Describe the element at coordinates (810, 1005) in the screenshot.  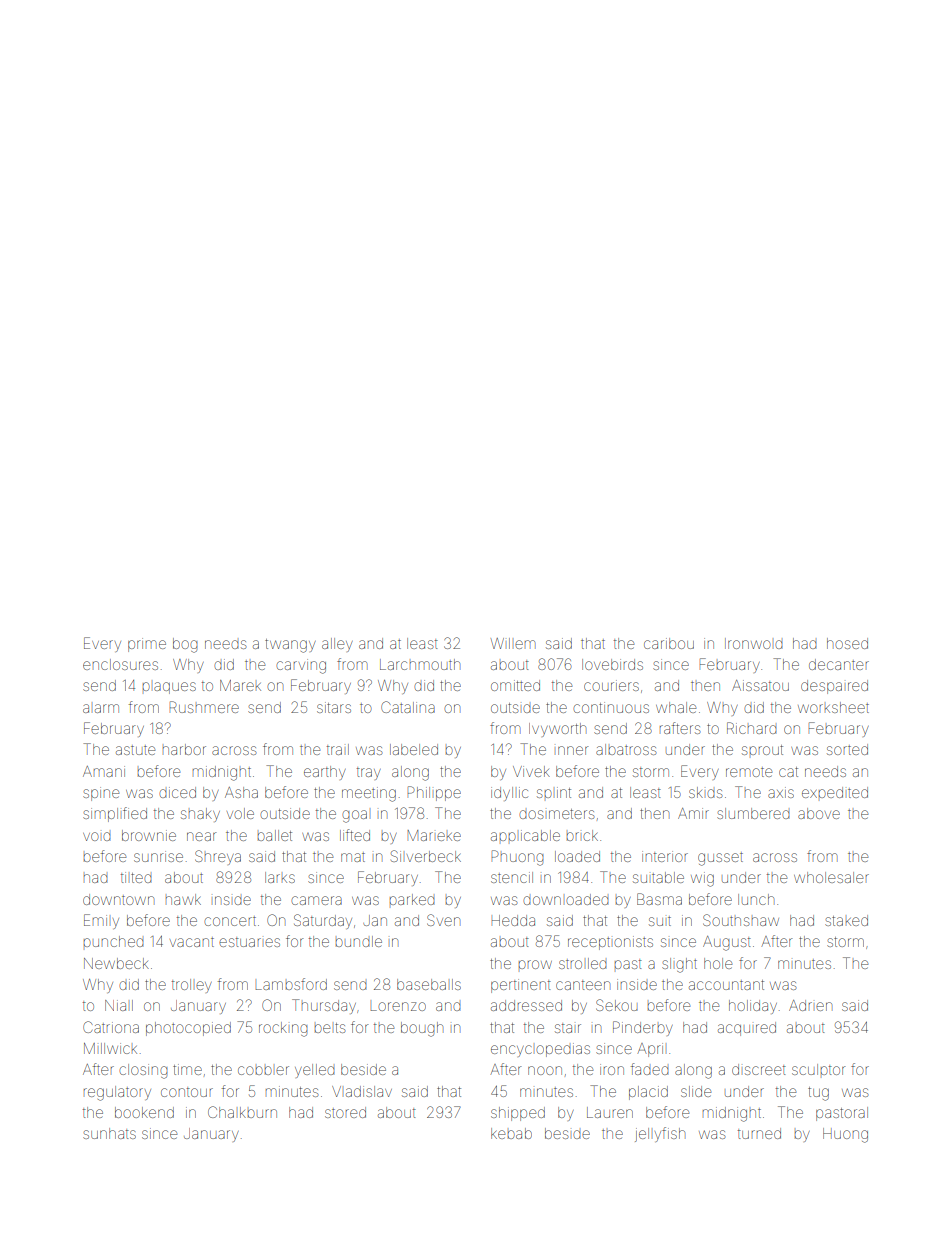
I see `Adrien` at that location.
